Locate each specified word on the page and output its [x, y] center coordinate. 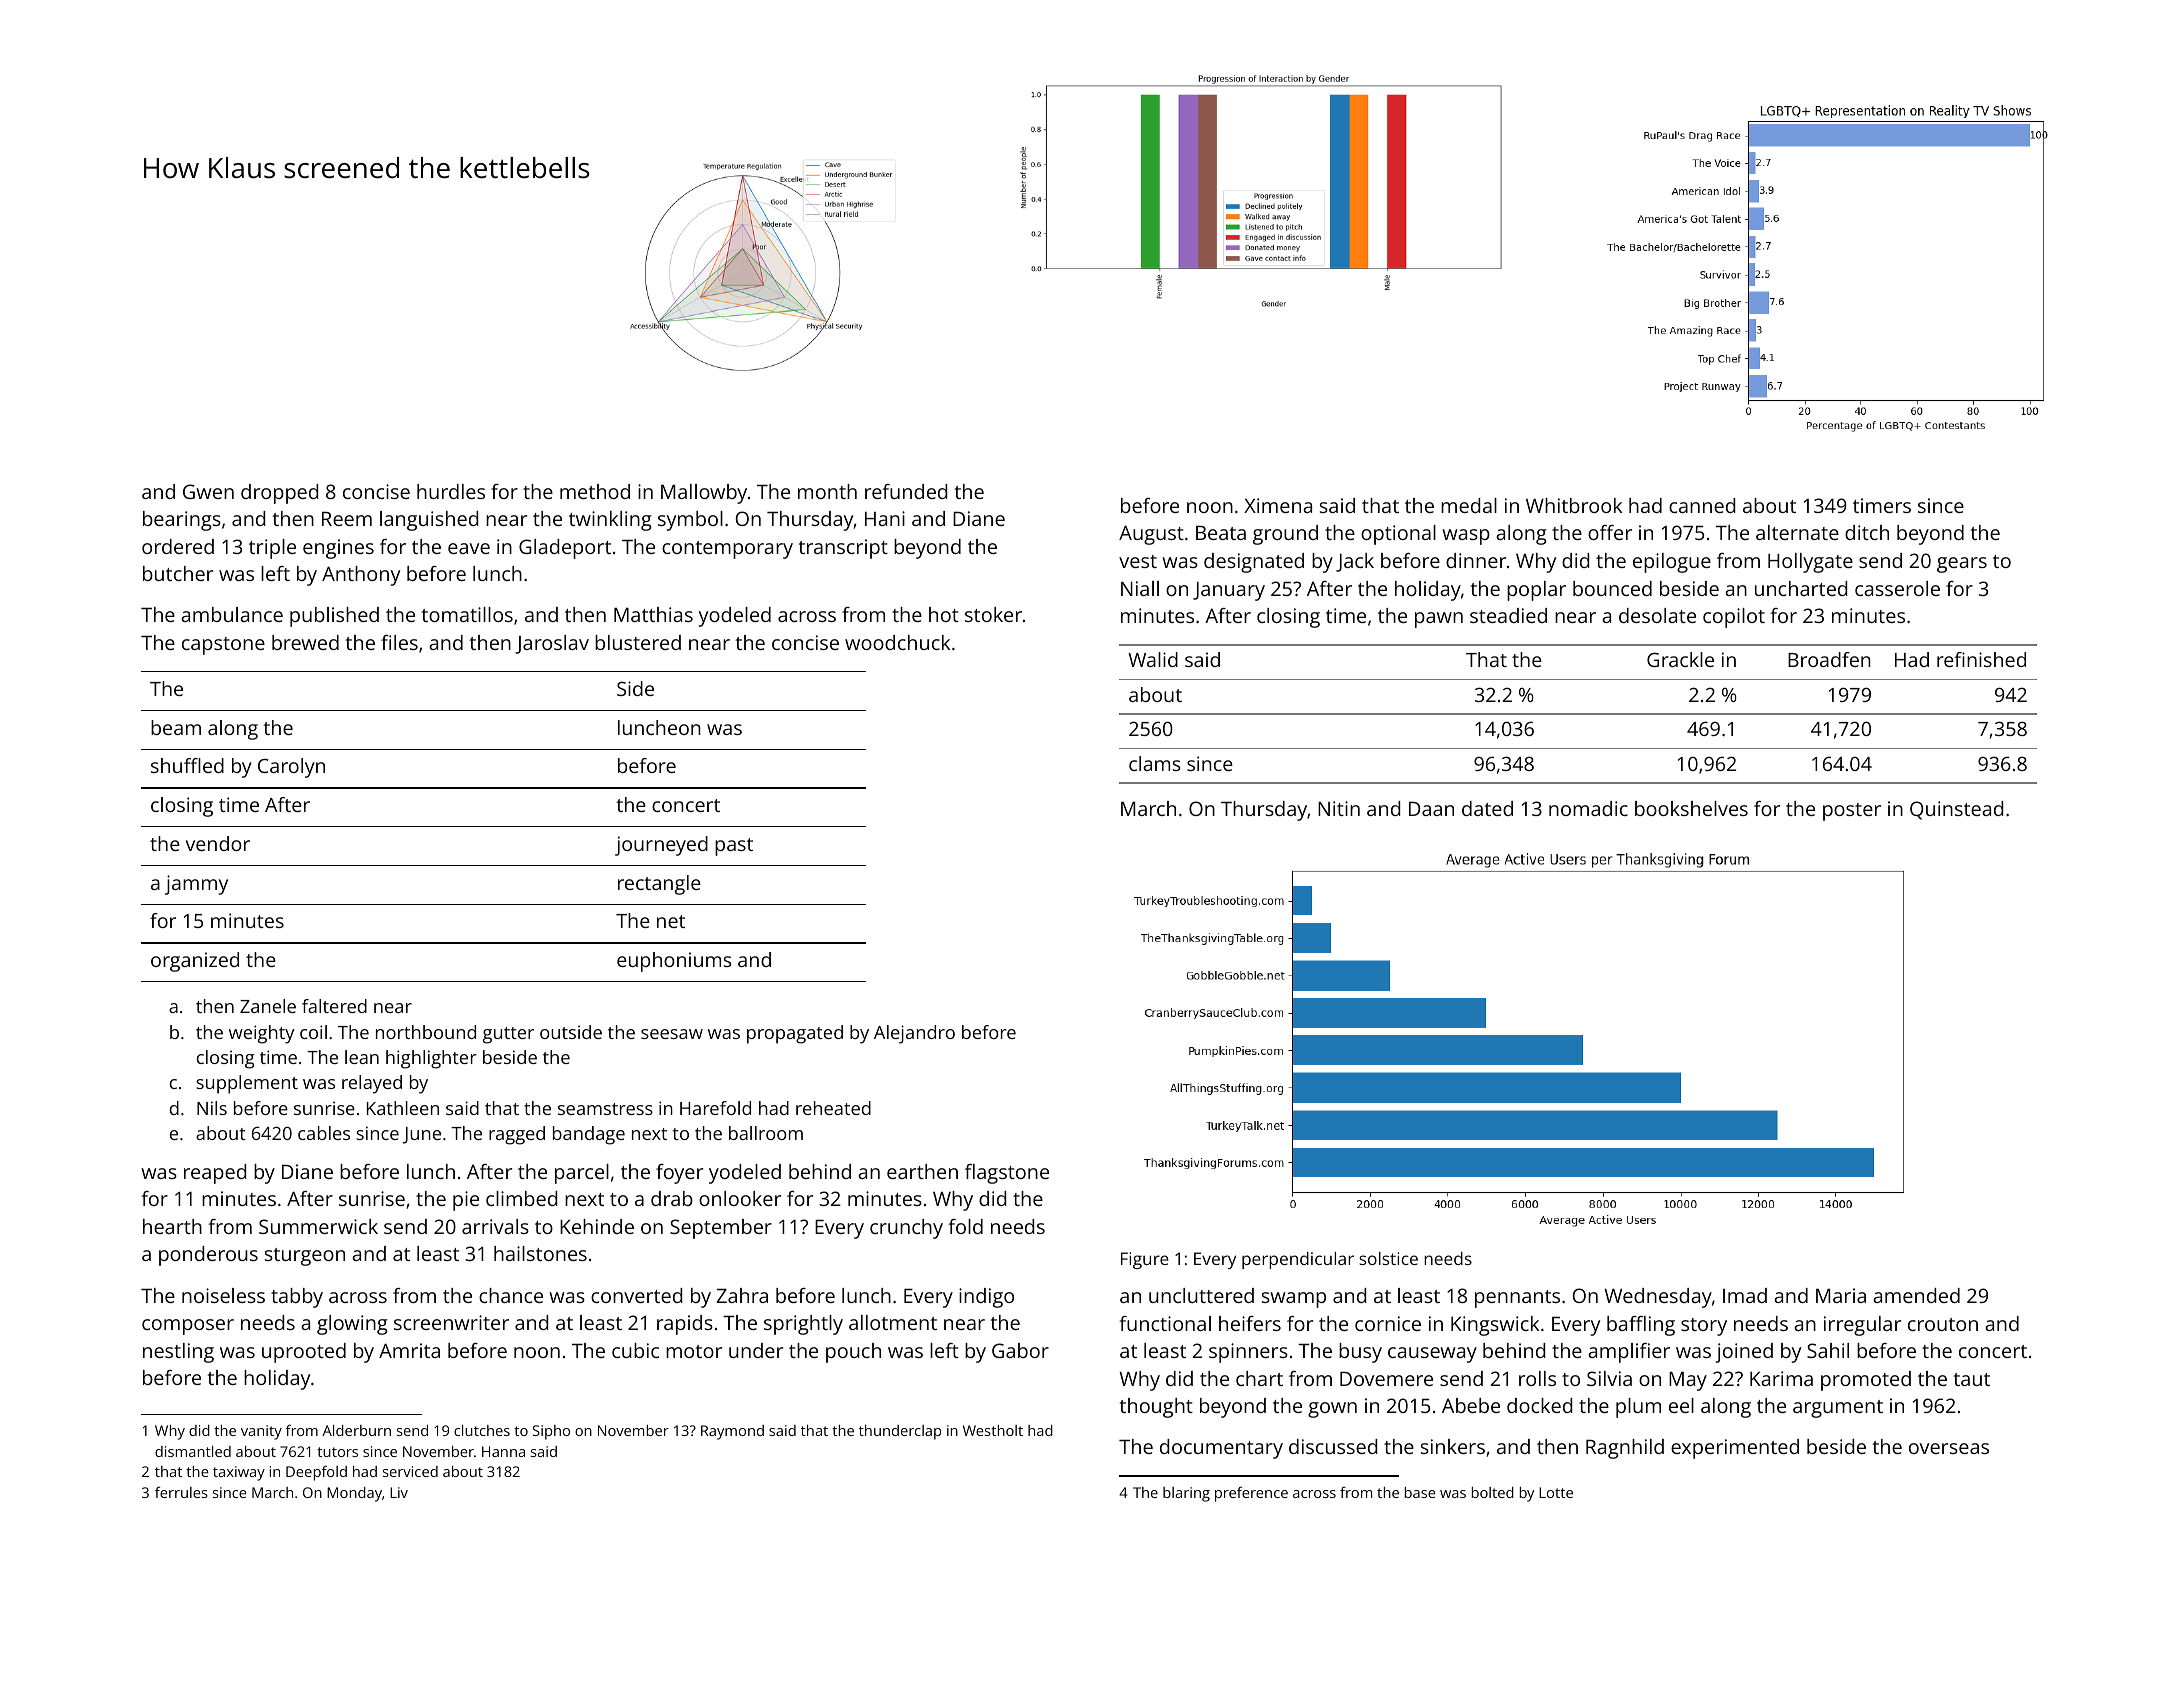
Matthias [653, 614]
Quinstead [1956, 810]
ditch [1867, 532]
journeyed [661, 846]
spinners [1248, 1353]
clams [1154, 763]
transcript [843, 549]
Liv [399, 1492]
